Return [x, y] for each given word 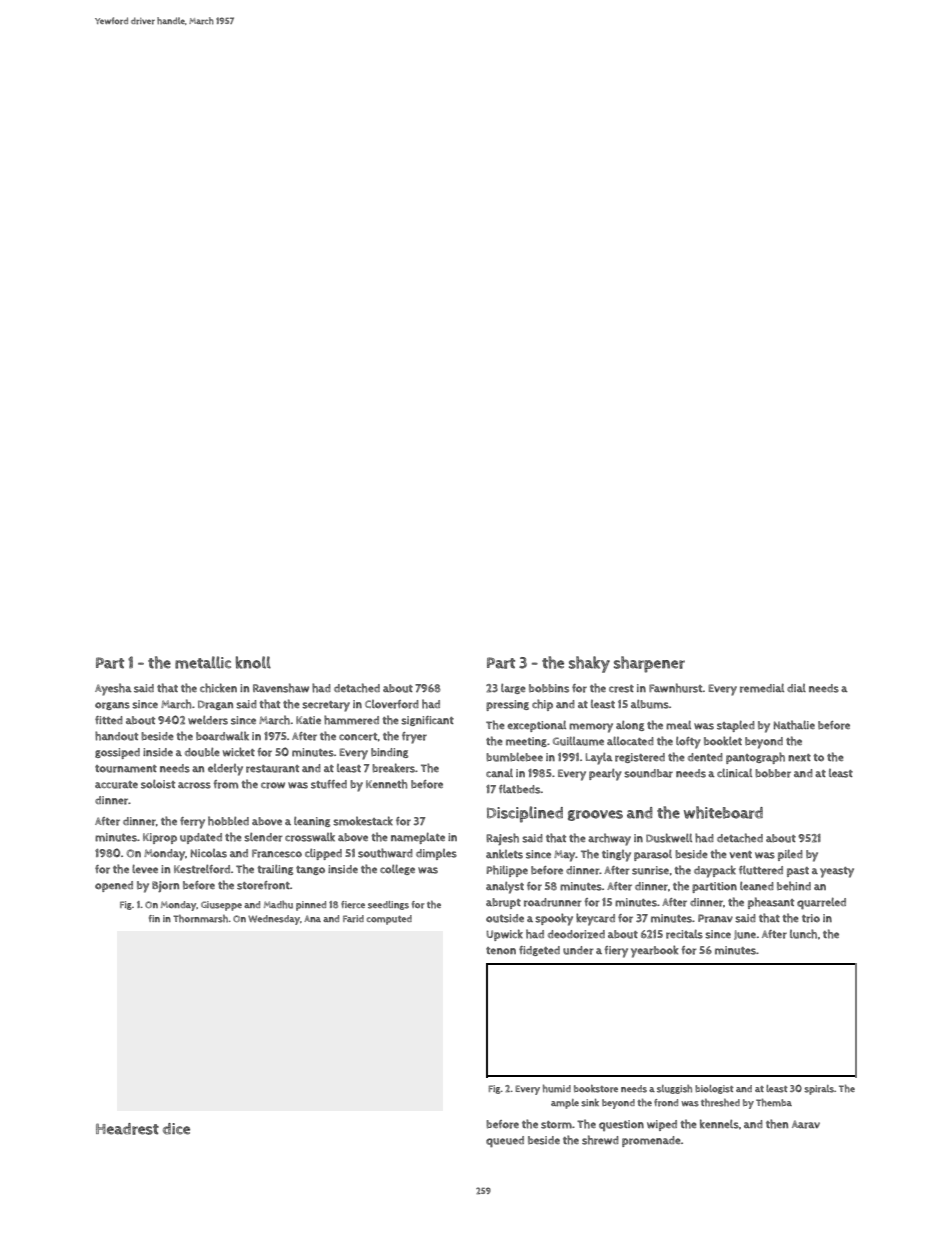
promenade [651, 1141]
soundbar [648, 773]
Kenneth [386, 784]
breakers [393, 768]
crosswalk [310, 837]
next [799, 758]
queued [505, 1141]
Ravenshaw [281, 688]
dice [176, 1129]
